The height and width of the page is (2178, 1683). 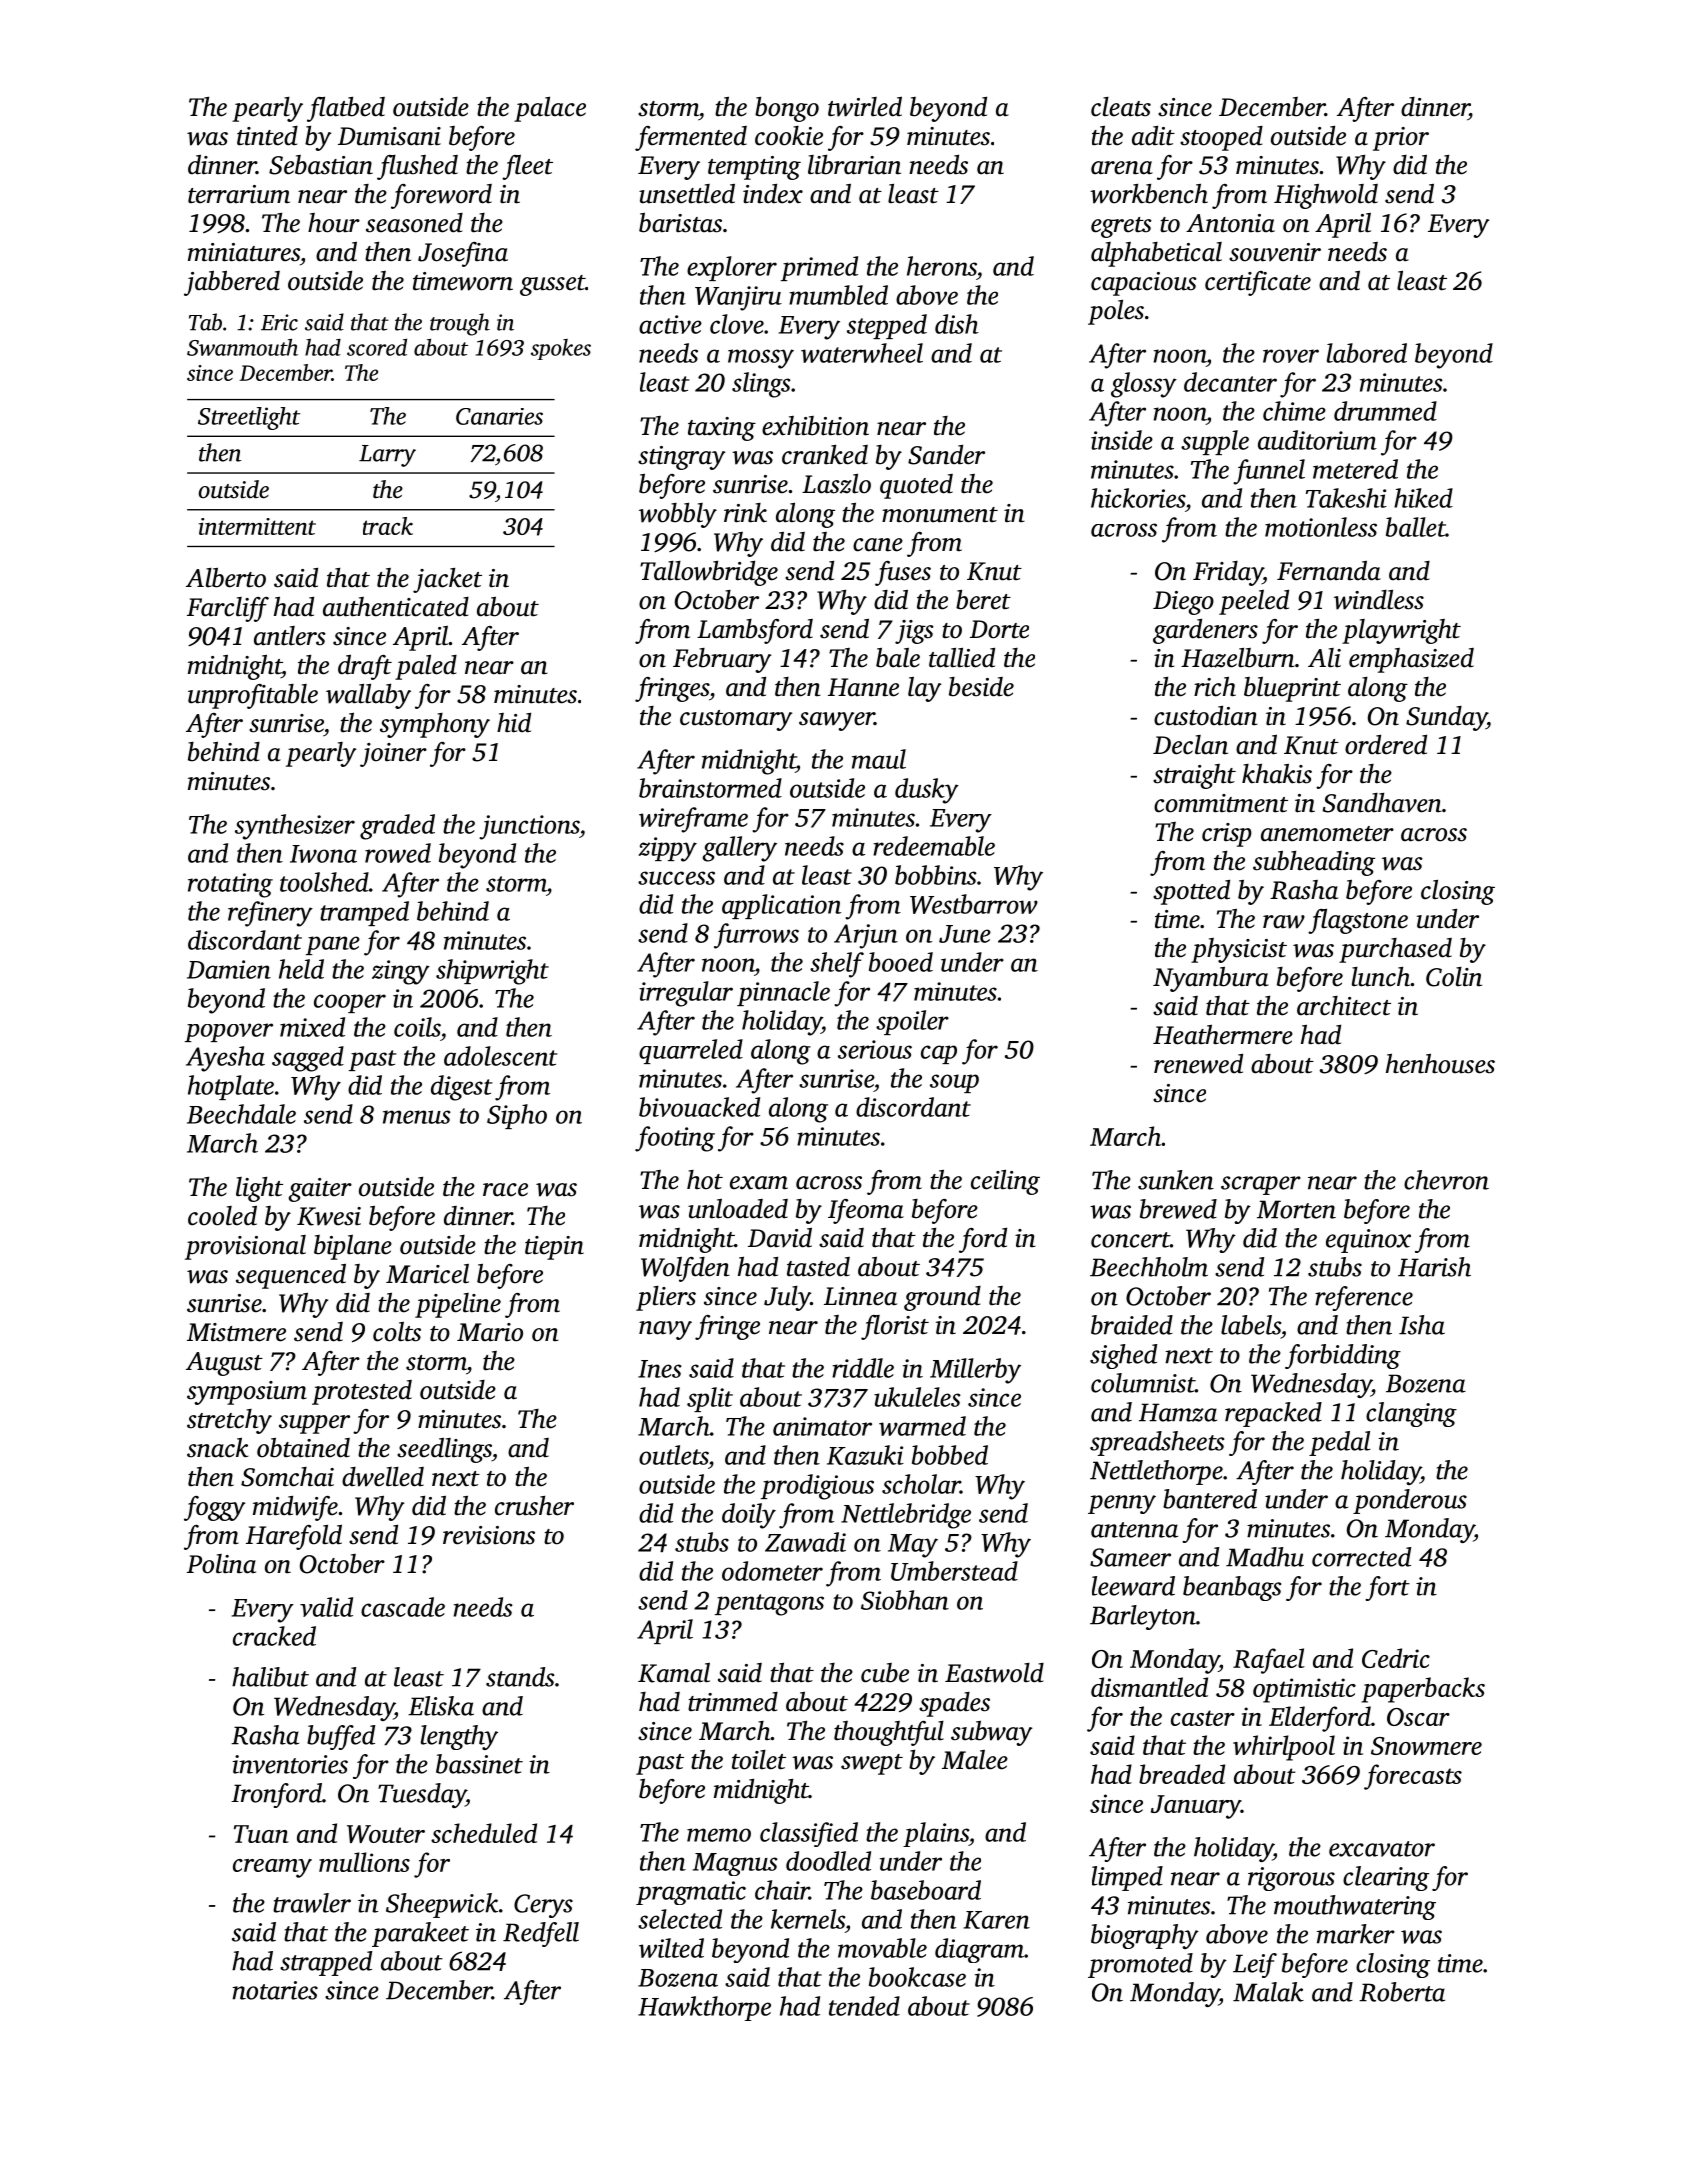 I want to click on seedlings, so click(x=444, y=1450).
